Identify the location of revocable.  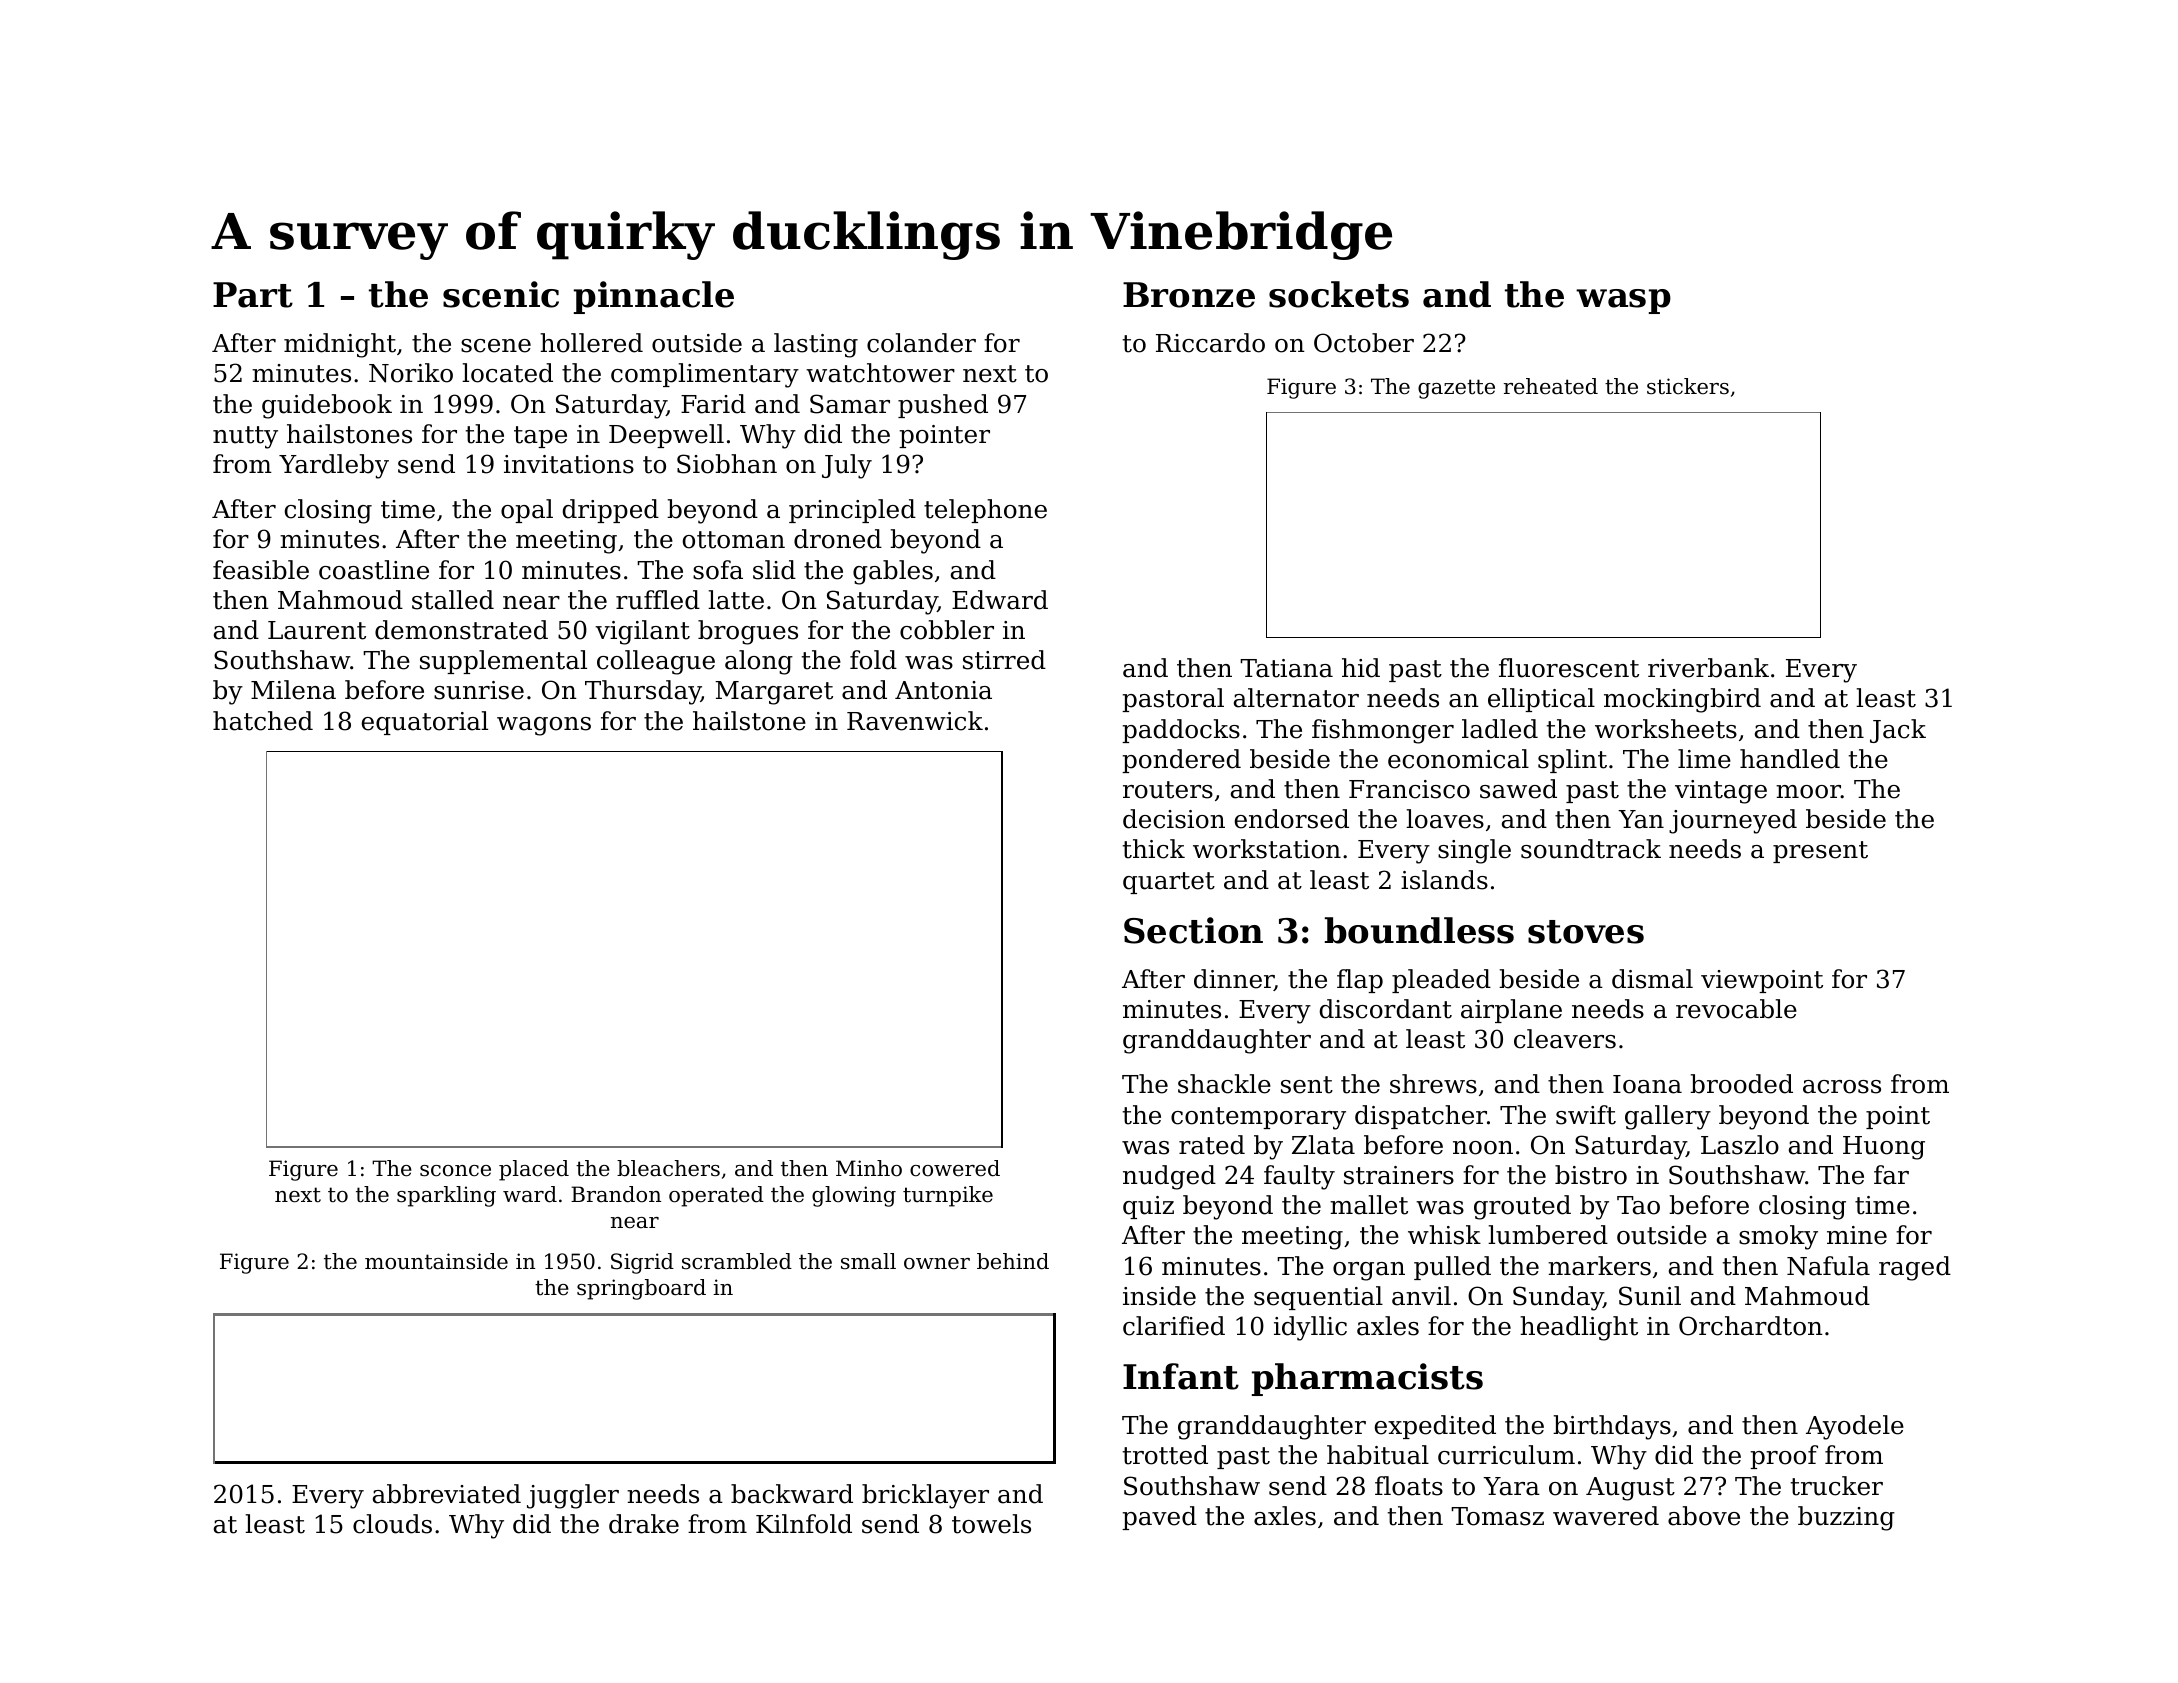
(1736, 1009).
